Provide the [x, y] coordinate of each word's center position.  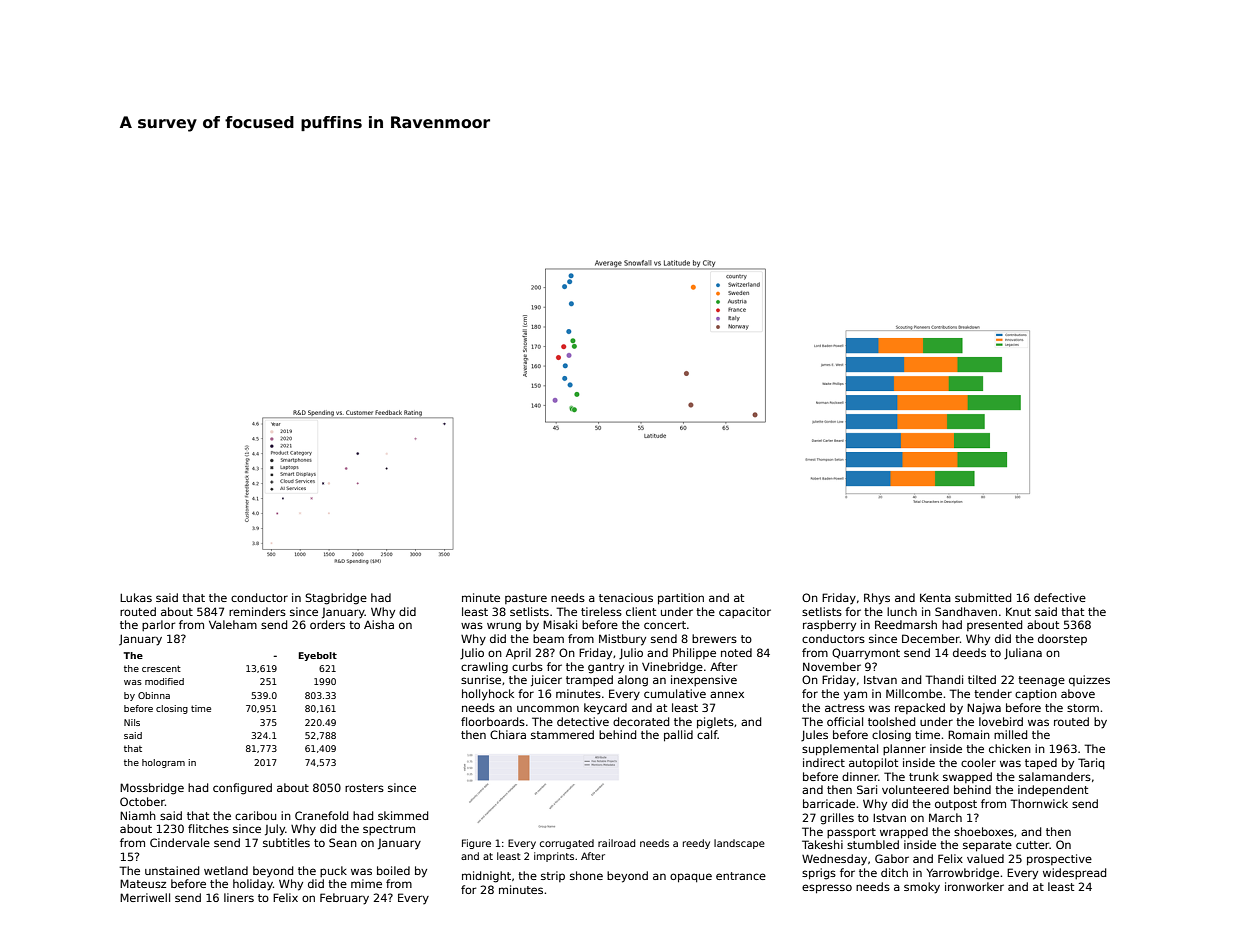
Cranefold [321, 815]
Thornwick [1039, 803]
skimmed [403, 815]
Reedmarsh [906, 624]
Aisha [379, 624]
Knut [1018, 611]
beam [548, 638]
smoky [922, 888]
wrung [504, 627]
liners [239, 897]
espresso [827, 889]
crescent [161, 668]
